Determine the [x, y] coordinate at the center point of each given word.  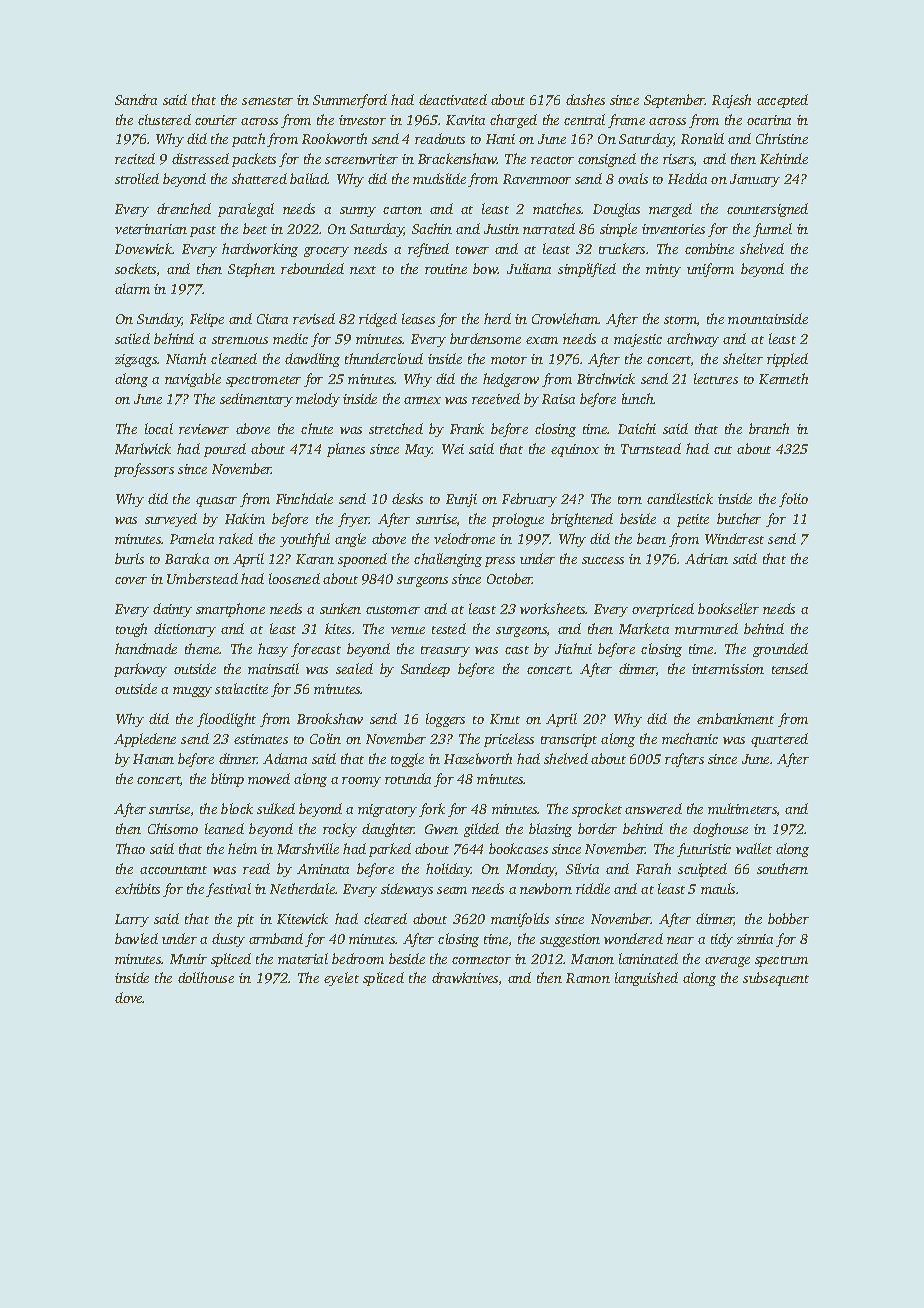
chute [317, 428]
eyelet [341, 979]
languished [646, 979]
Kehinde [784, 158]
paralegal [246, 210]
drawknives [465, 977]
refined [428, 250]
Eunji [461, 500]
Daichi [637, 428]
